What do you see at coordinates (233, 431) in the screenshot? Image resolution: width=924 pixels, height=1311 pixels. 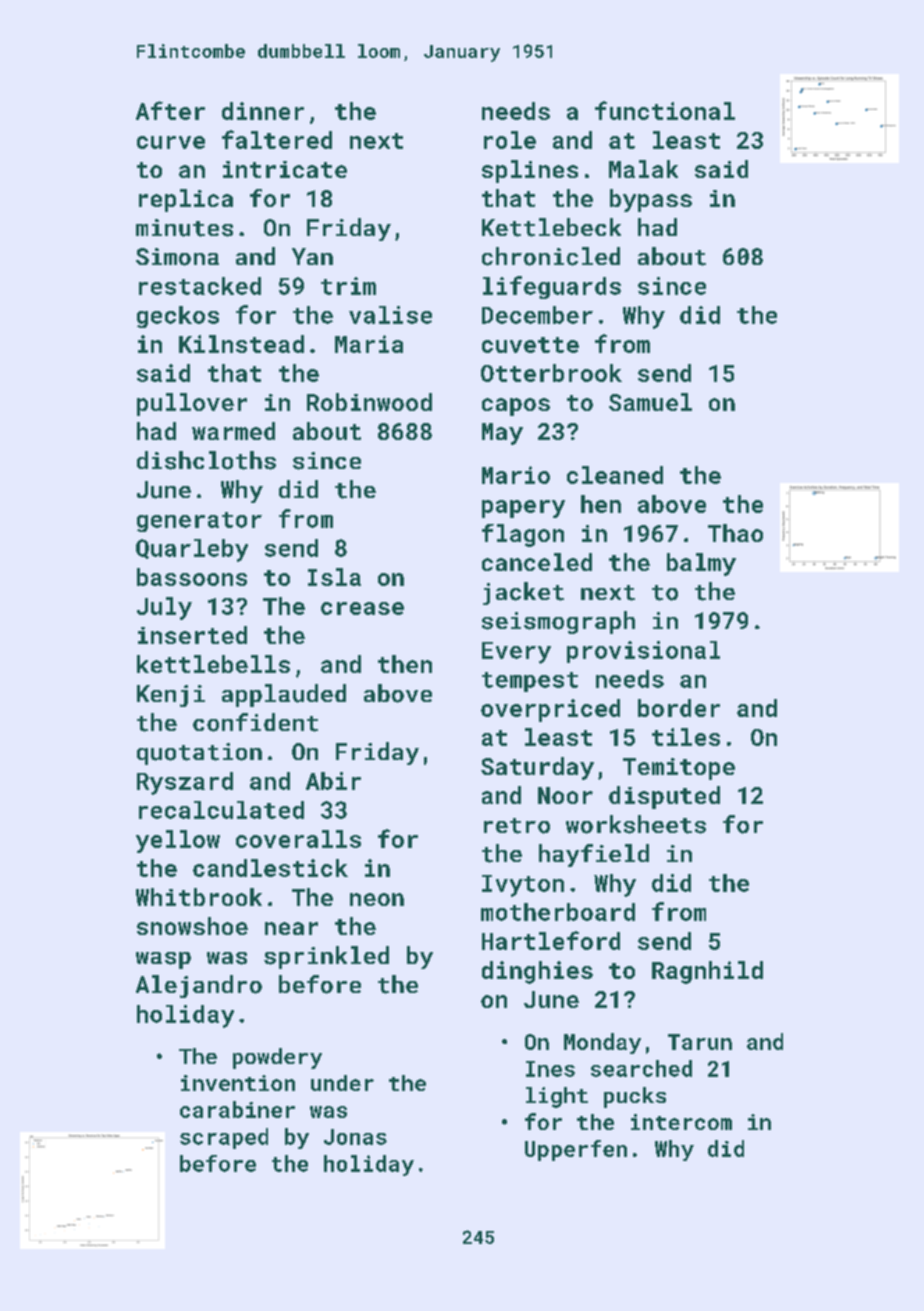 I see `warmed` at bounding box center [233, 431].
